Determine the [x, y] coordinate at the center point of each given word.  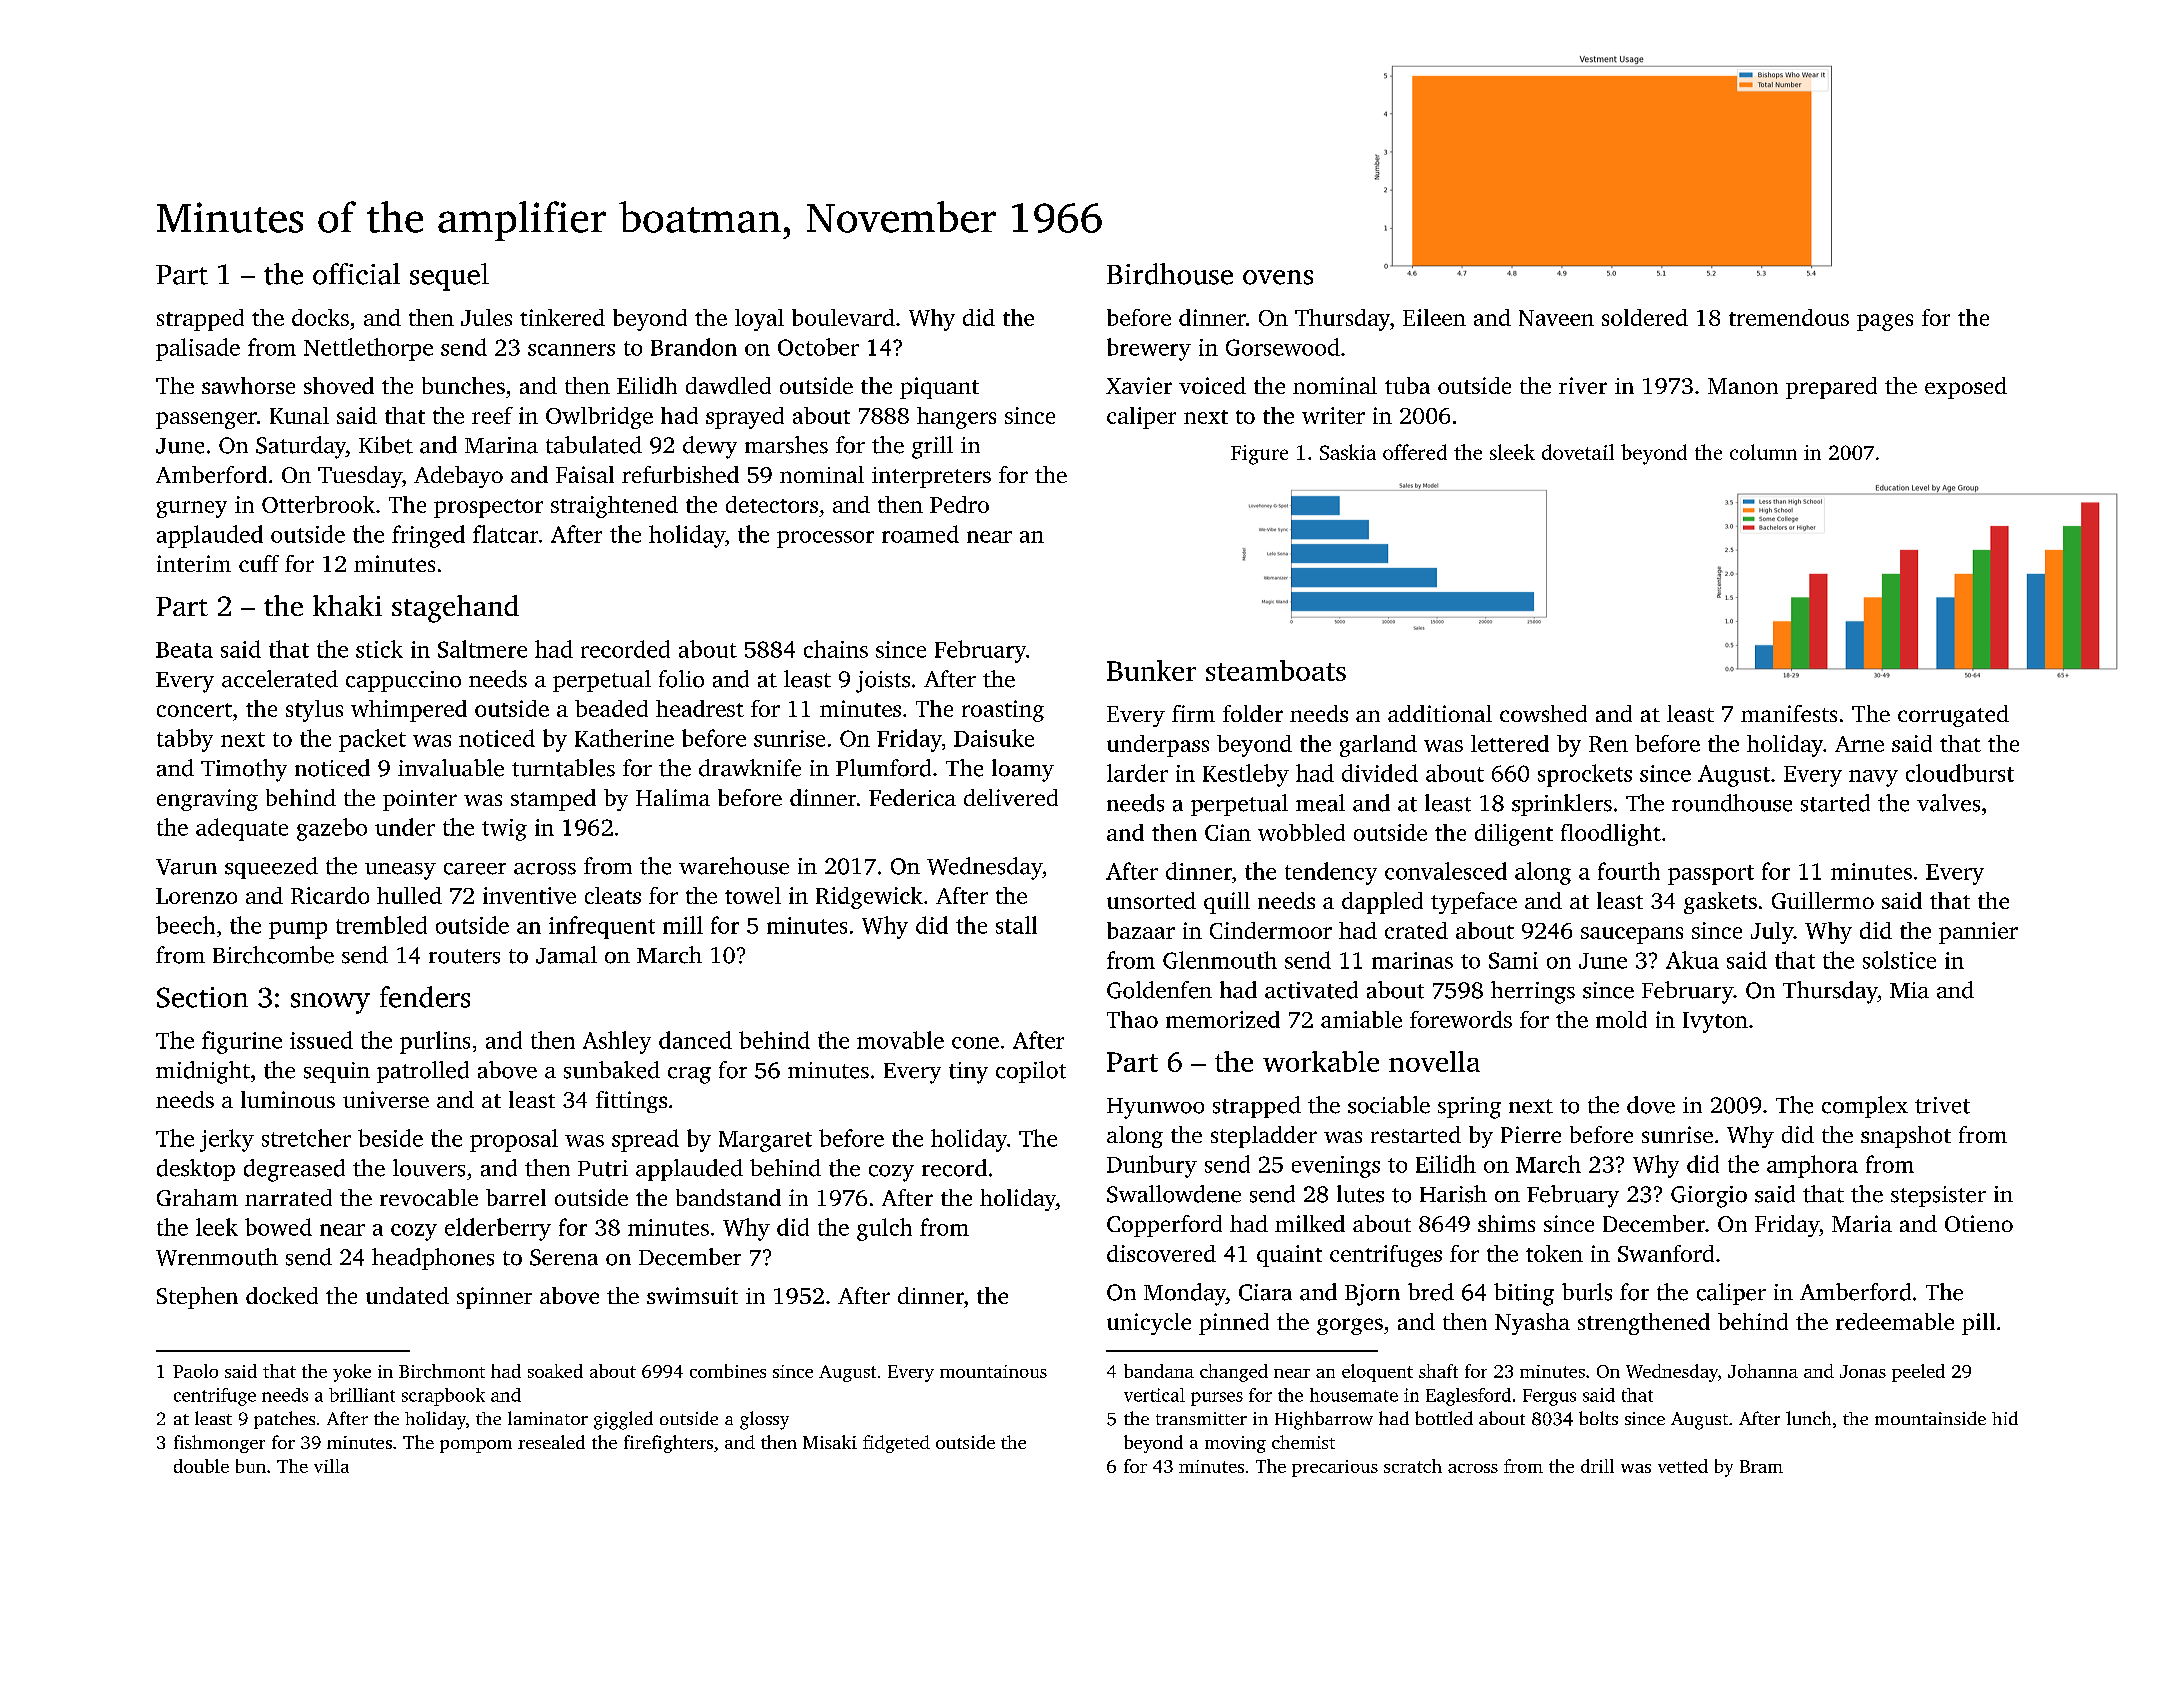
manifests [1789, 713]
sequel [449, 277]
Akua [1692, 960]
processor [825, 539]
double [201, 1466]
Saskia [1348, 452]
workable [1321, 1061]
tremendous [1789, 317]
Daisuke [994, 738]
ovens [1278, 277]
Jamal [566, 955]
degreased [294, 1170]
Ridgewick [869, 898]
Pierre [1531, 1134]
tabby [185, 740]
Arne [1859, 744]
